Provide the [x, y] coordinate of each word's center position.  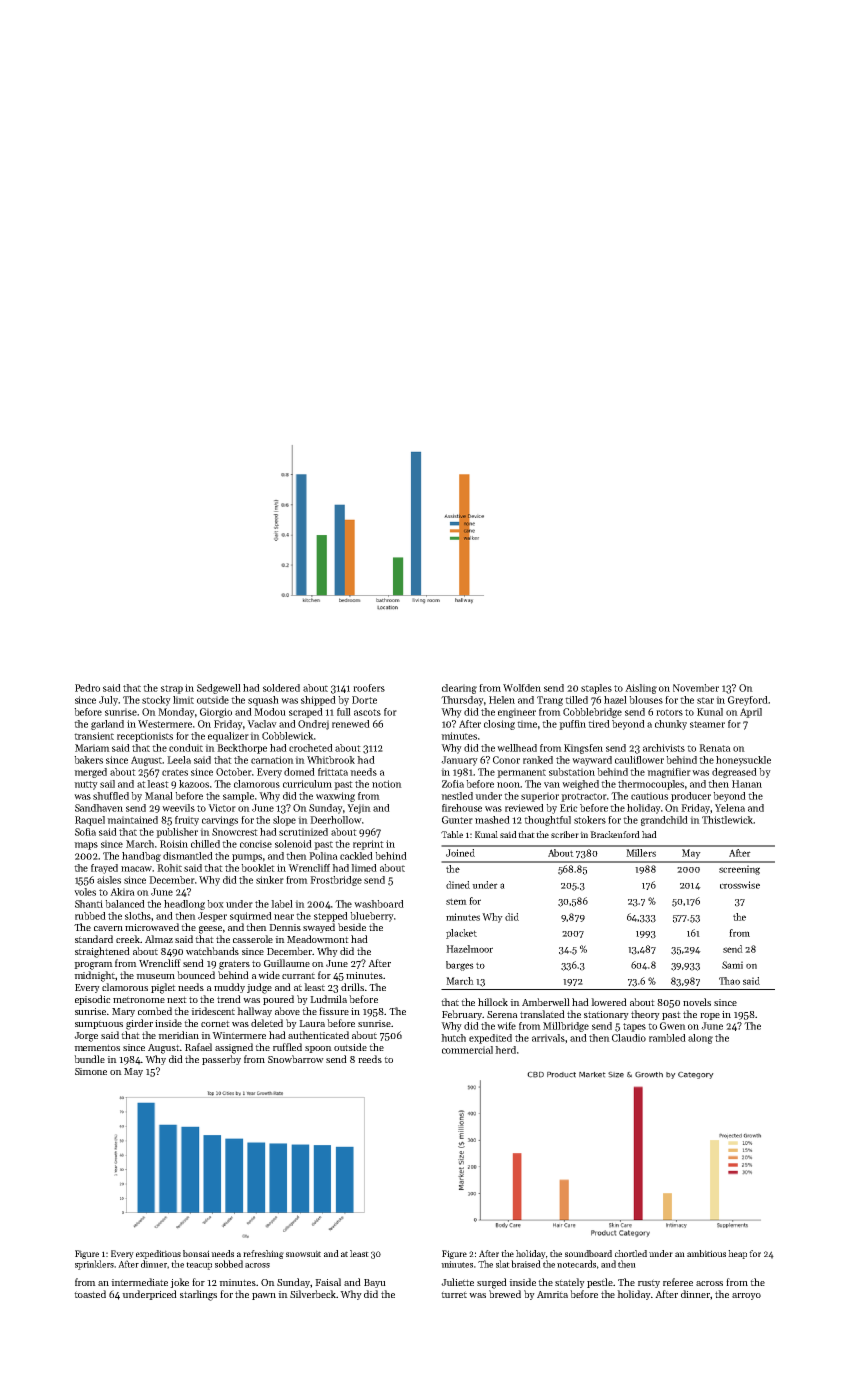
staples [596, 689]
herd [505, 1050]
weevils [178, 808]
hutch [453, 1038]
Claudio [629, 1038]
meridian [178, 1035]
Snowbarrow [296, 1059]
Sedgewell [219, 689]
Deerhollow [336, 820]
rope [710, 1016]
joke [179, 1283]
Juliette [457, 1282]
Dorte [364, 700]
